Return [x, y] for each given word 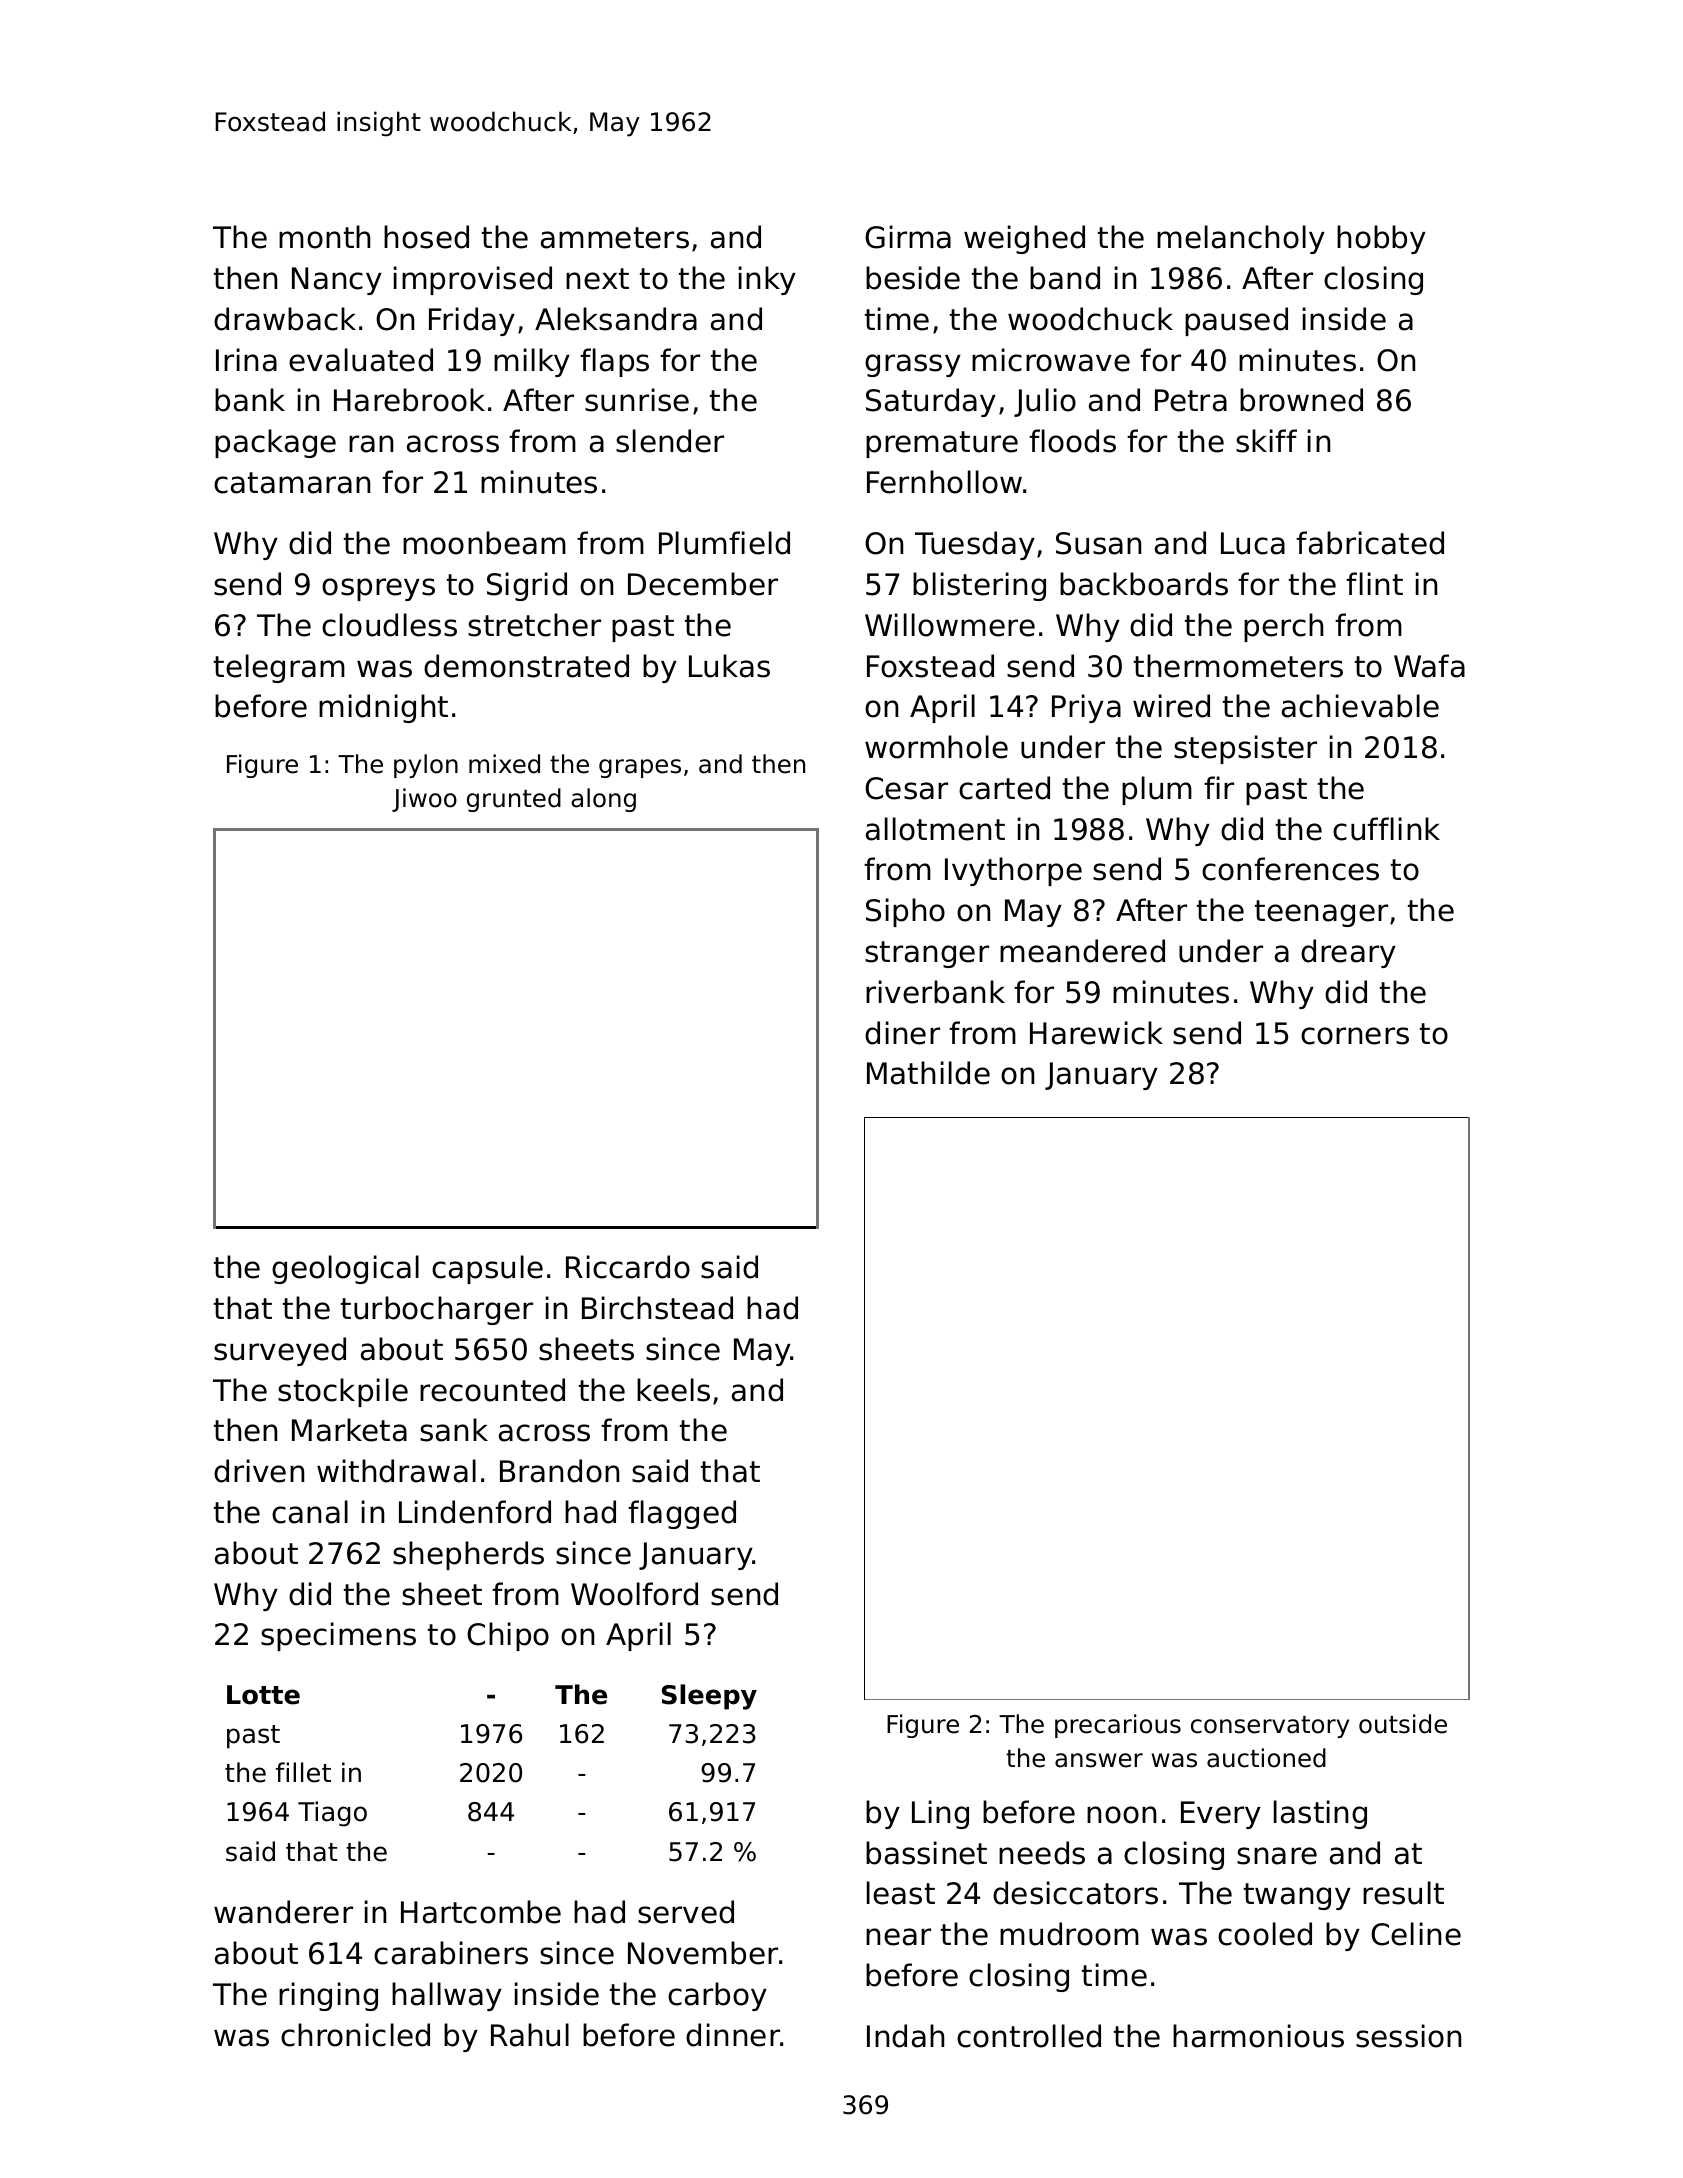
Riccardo [628, 1267]
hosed [426, 237]
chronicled [355, 2035]
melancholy [1241, 239]
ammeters [615, 238]
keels [673, 1390]
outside [1403, 1724]
